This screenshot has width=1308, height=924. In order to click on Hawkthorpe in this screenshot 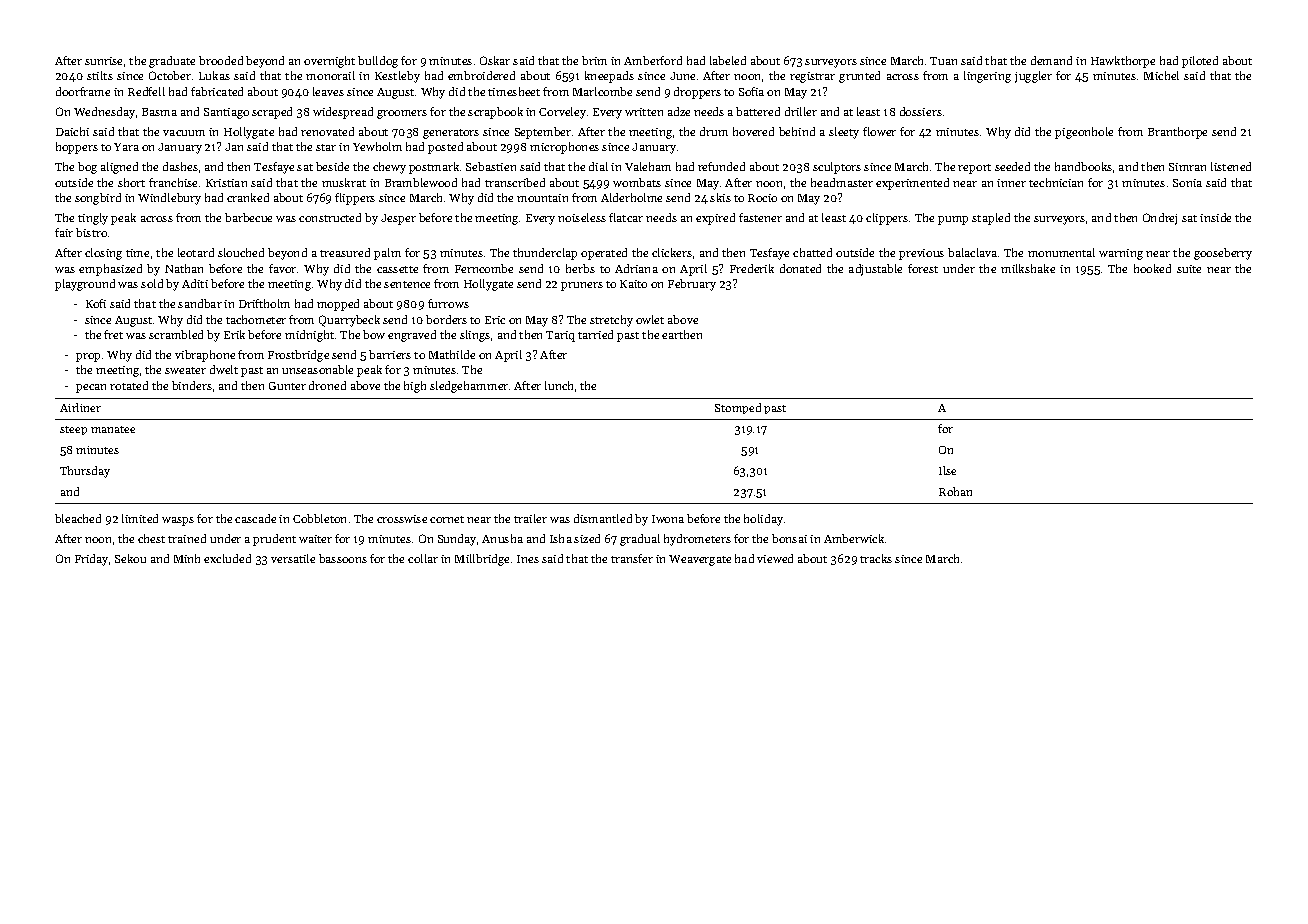, I will do `click(1123, 62)`.
